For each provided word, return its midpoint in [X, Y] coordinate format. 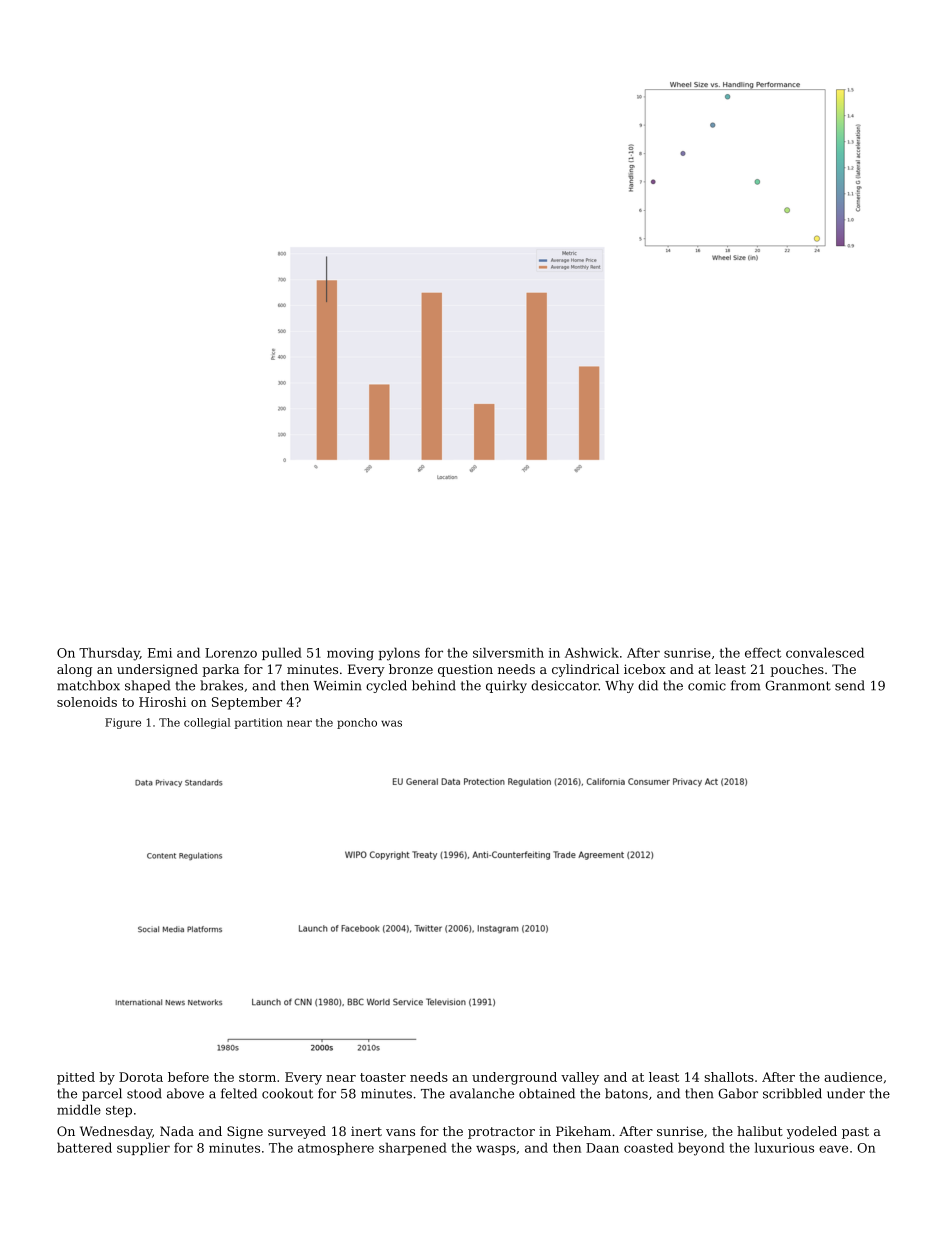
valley [580, 1078]
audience [853, 1077]
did [648, 685]
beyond [701, 1149]
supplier [143, 1148]
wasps [496, 1150]
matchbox [88, 685]
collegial [207, 723]
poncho [357, 723]
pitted [76, 1078]
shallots [729, 1077]
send [850, 685]
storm [257, 1077]
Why [619, 686]
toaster [383, 1077]
